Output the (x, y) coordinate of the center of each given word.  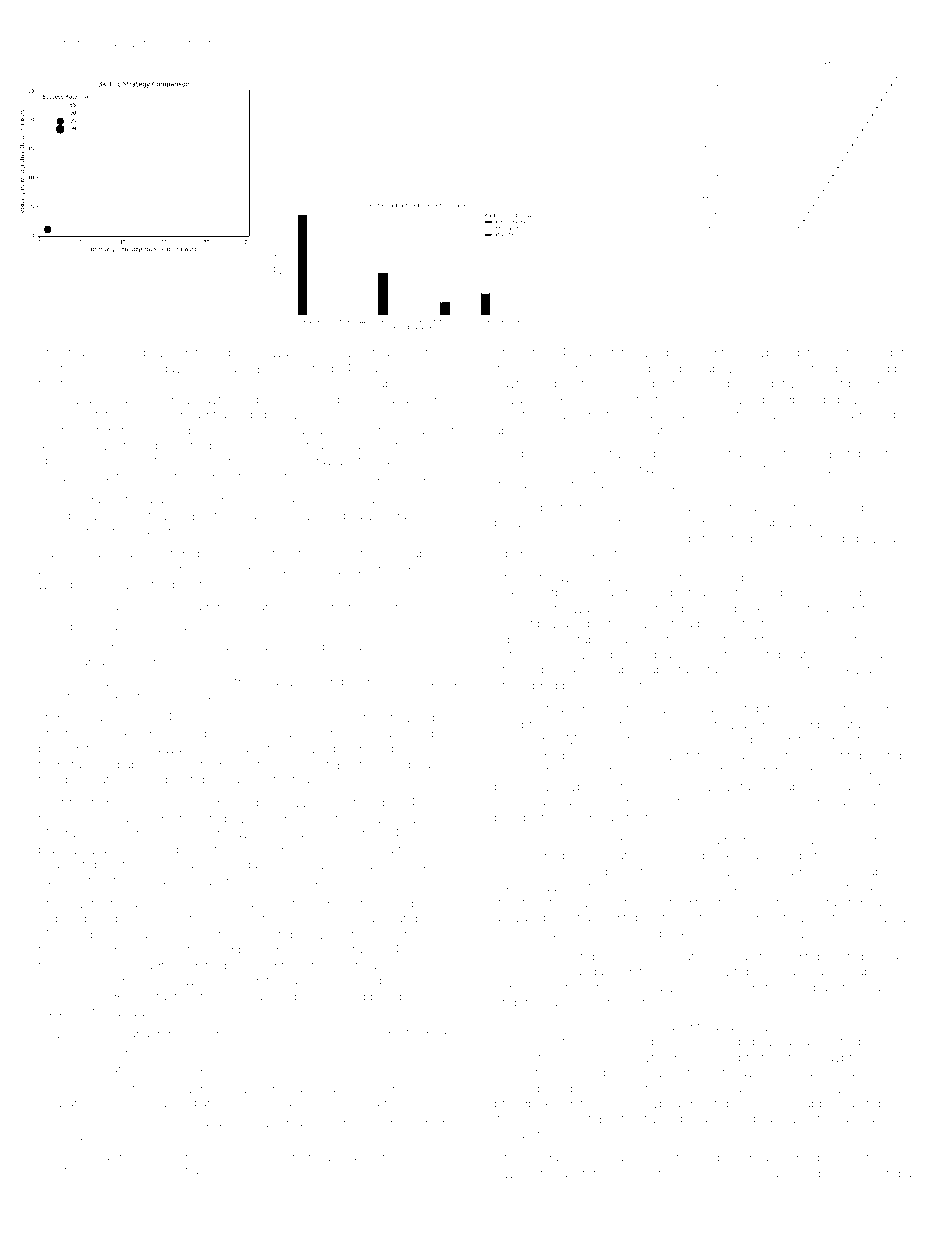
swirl (98, 414)
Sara (590, 352)
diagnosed (166, 967)
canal (766, 1173)
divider (884, 352)
